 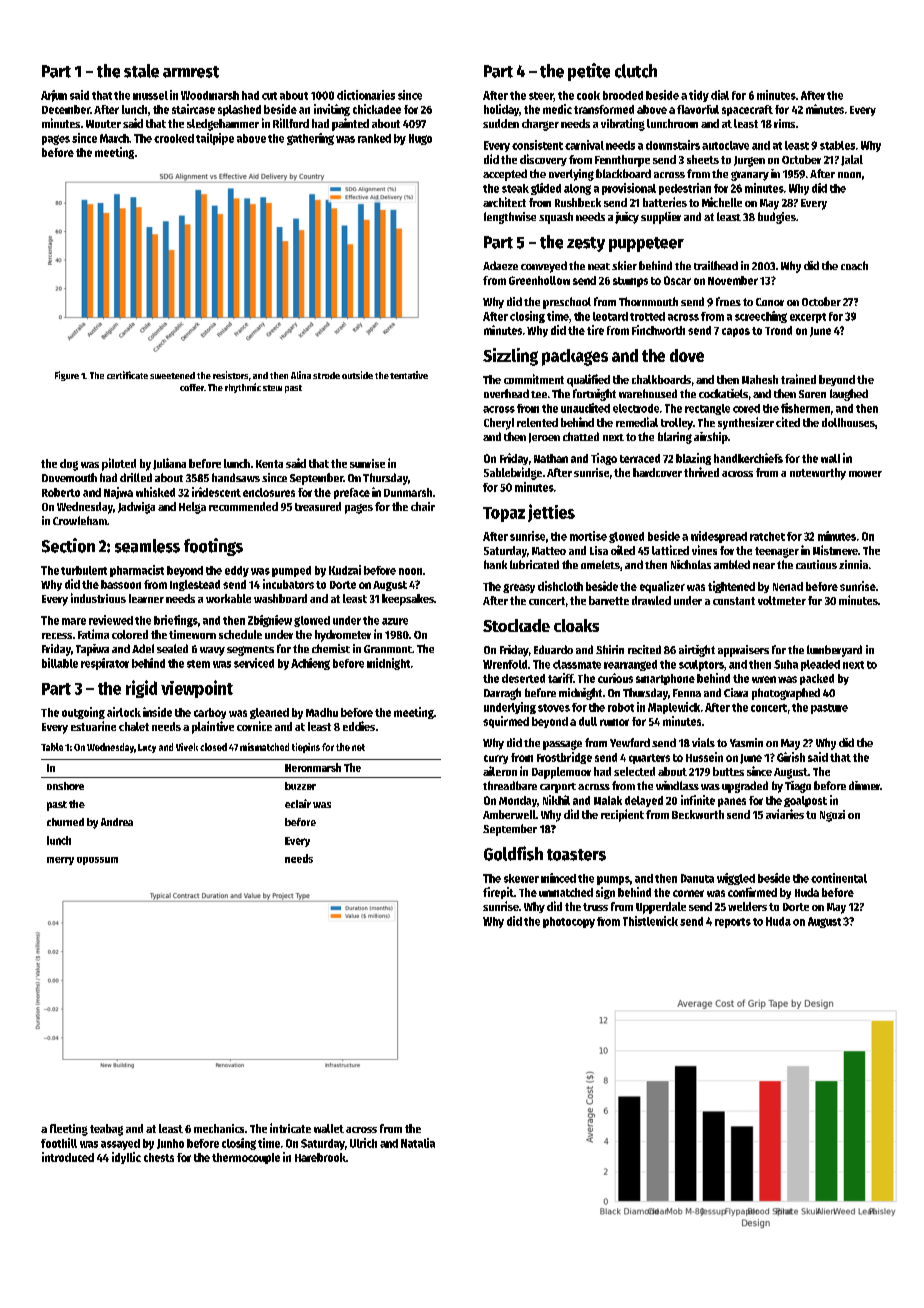 I want to click on Junho, so click(x=170, y=1144).
